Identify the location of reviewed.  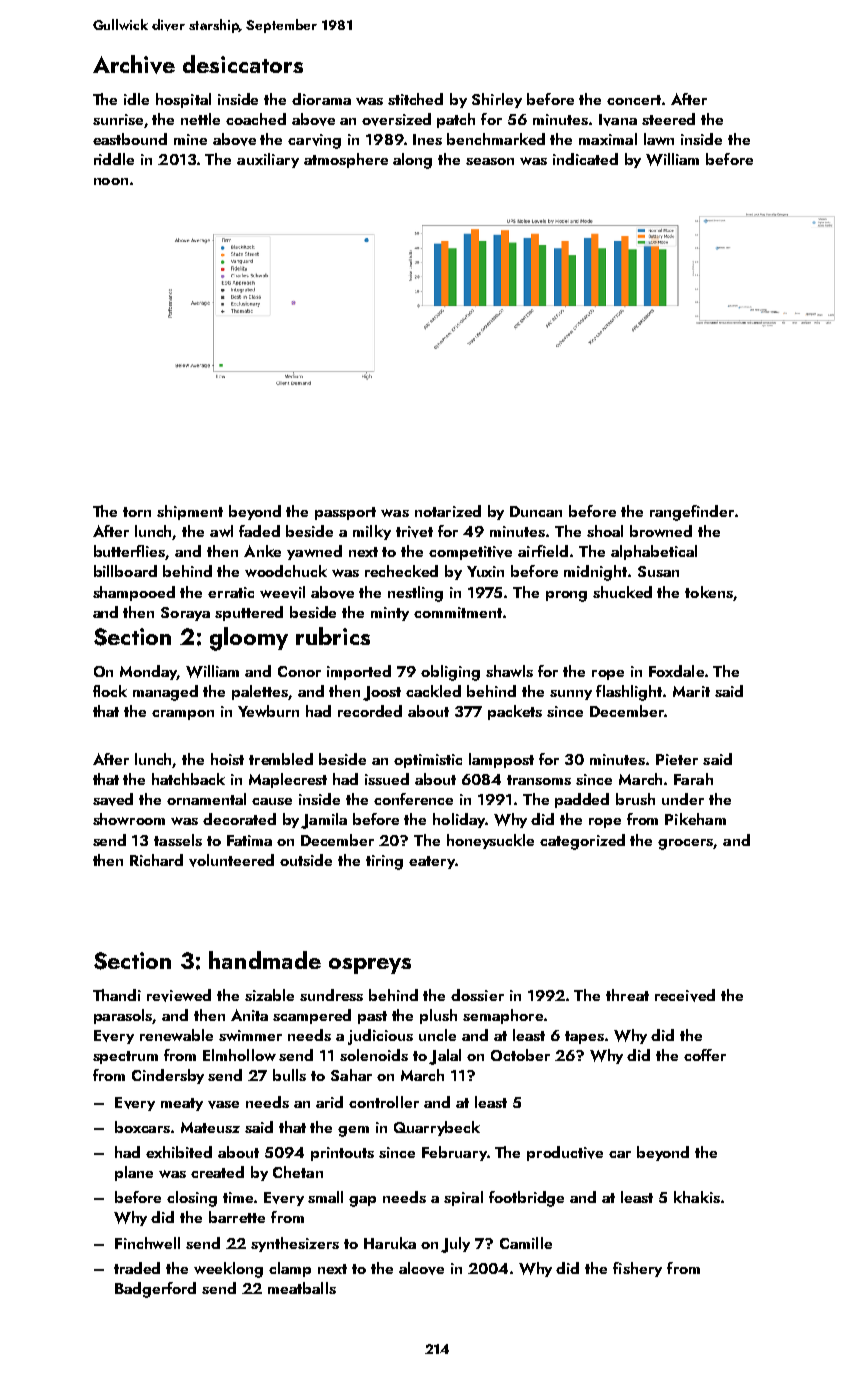
(179, 995).
